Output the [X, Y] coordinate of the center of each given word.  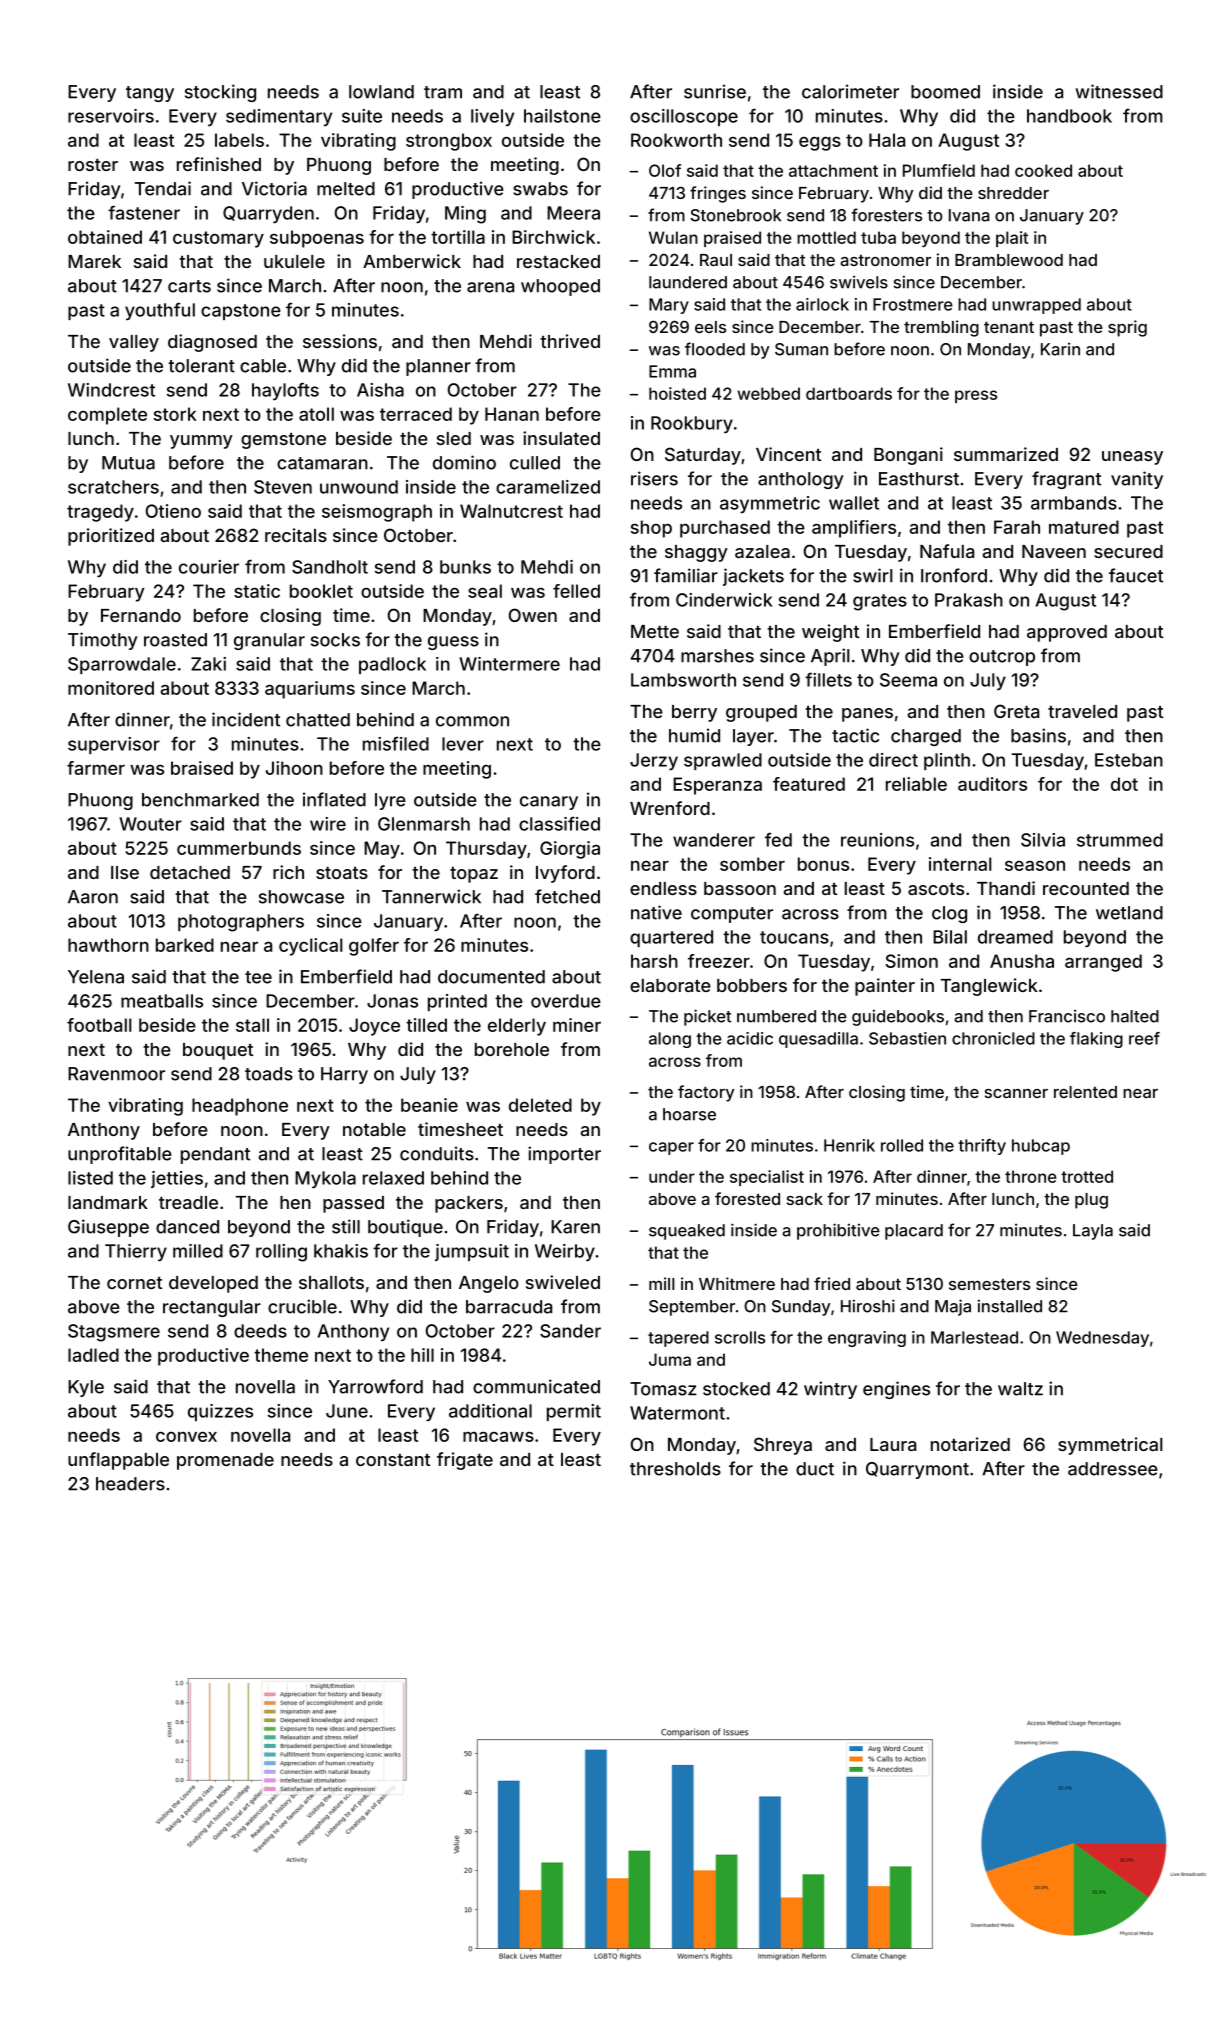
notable [374, 1129]
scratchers [113, 487]
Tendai [163, 188]
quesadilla [818, 1040]
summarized [1006, 454]
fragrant [1066, 480]
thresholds [675, 1469]
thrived [570, 341]
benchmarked [200, 800]
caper [671, 1148]
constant [393, 1460]
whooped [560, 287]
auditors [992, 784]
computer [732, 915]
